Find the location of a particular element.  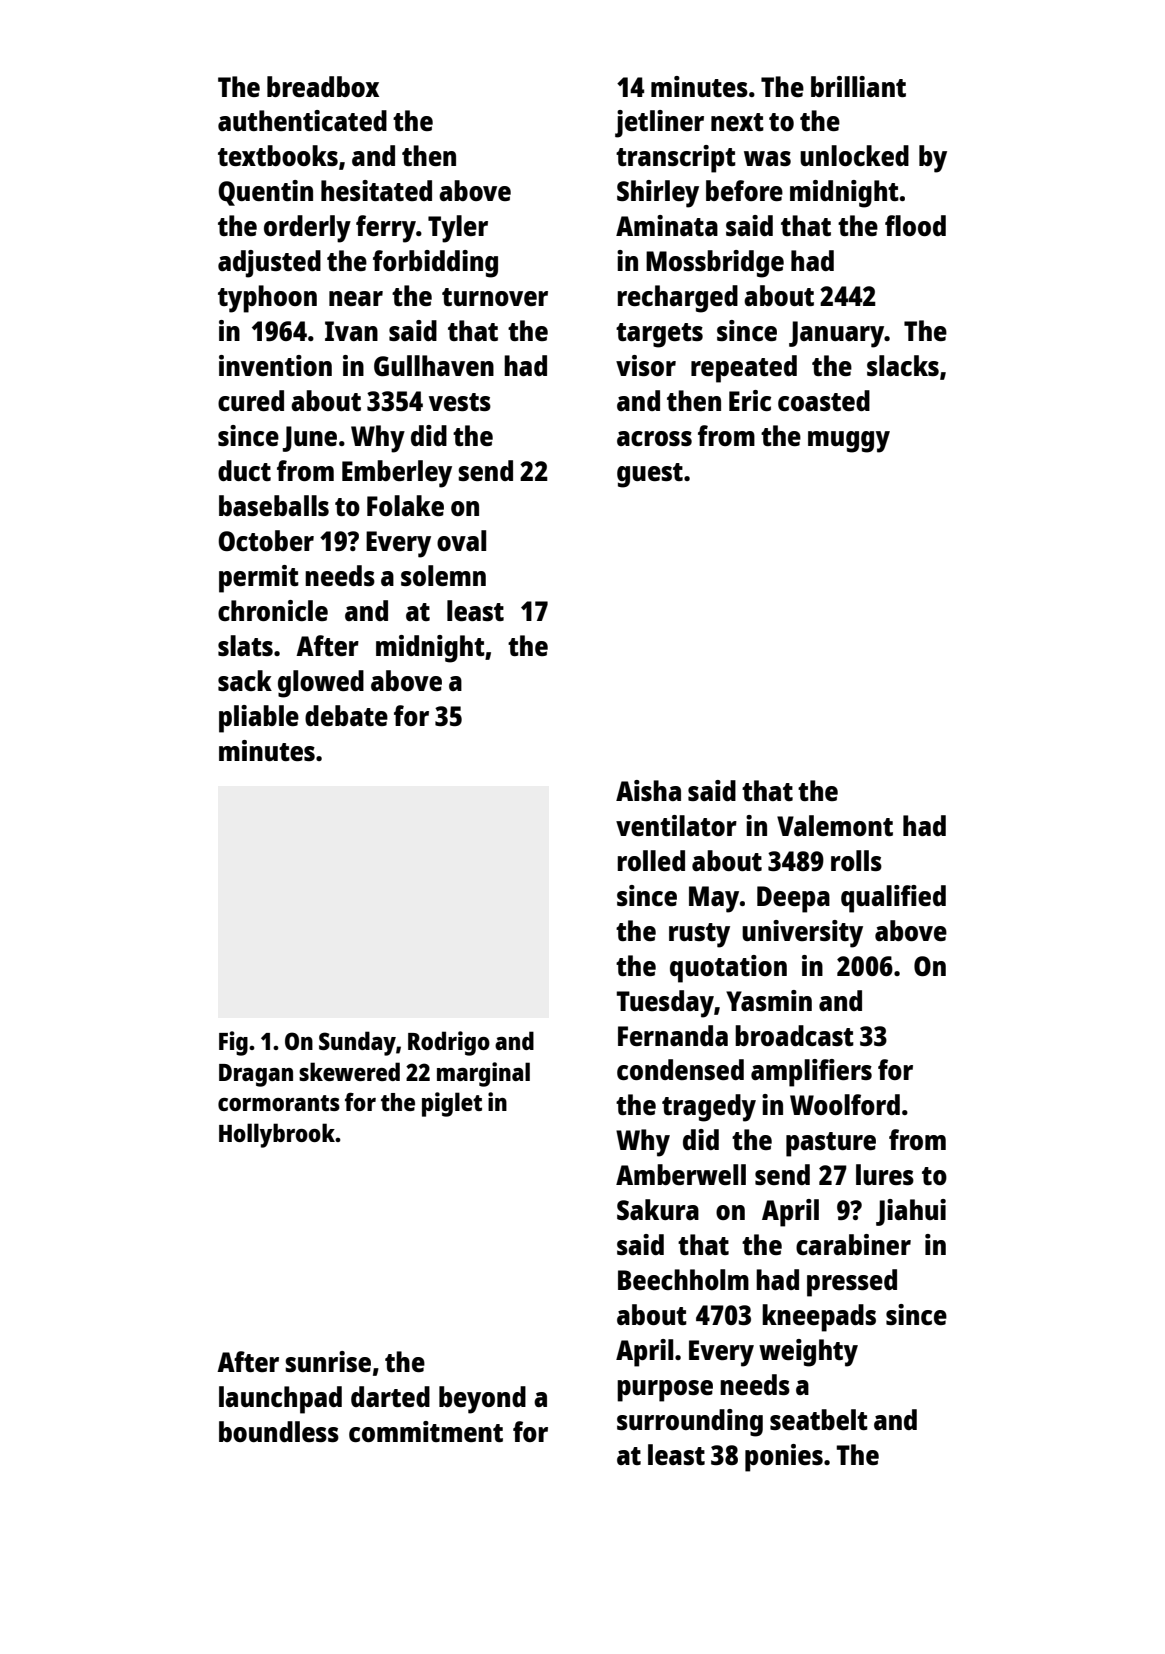

Aminata is located at coordinates (667, 225).
